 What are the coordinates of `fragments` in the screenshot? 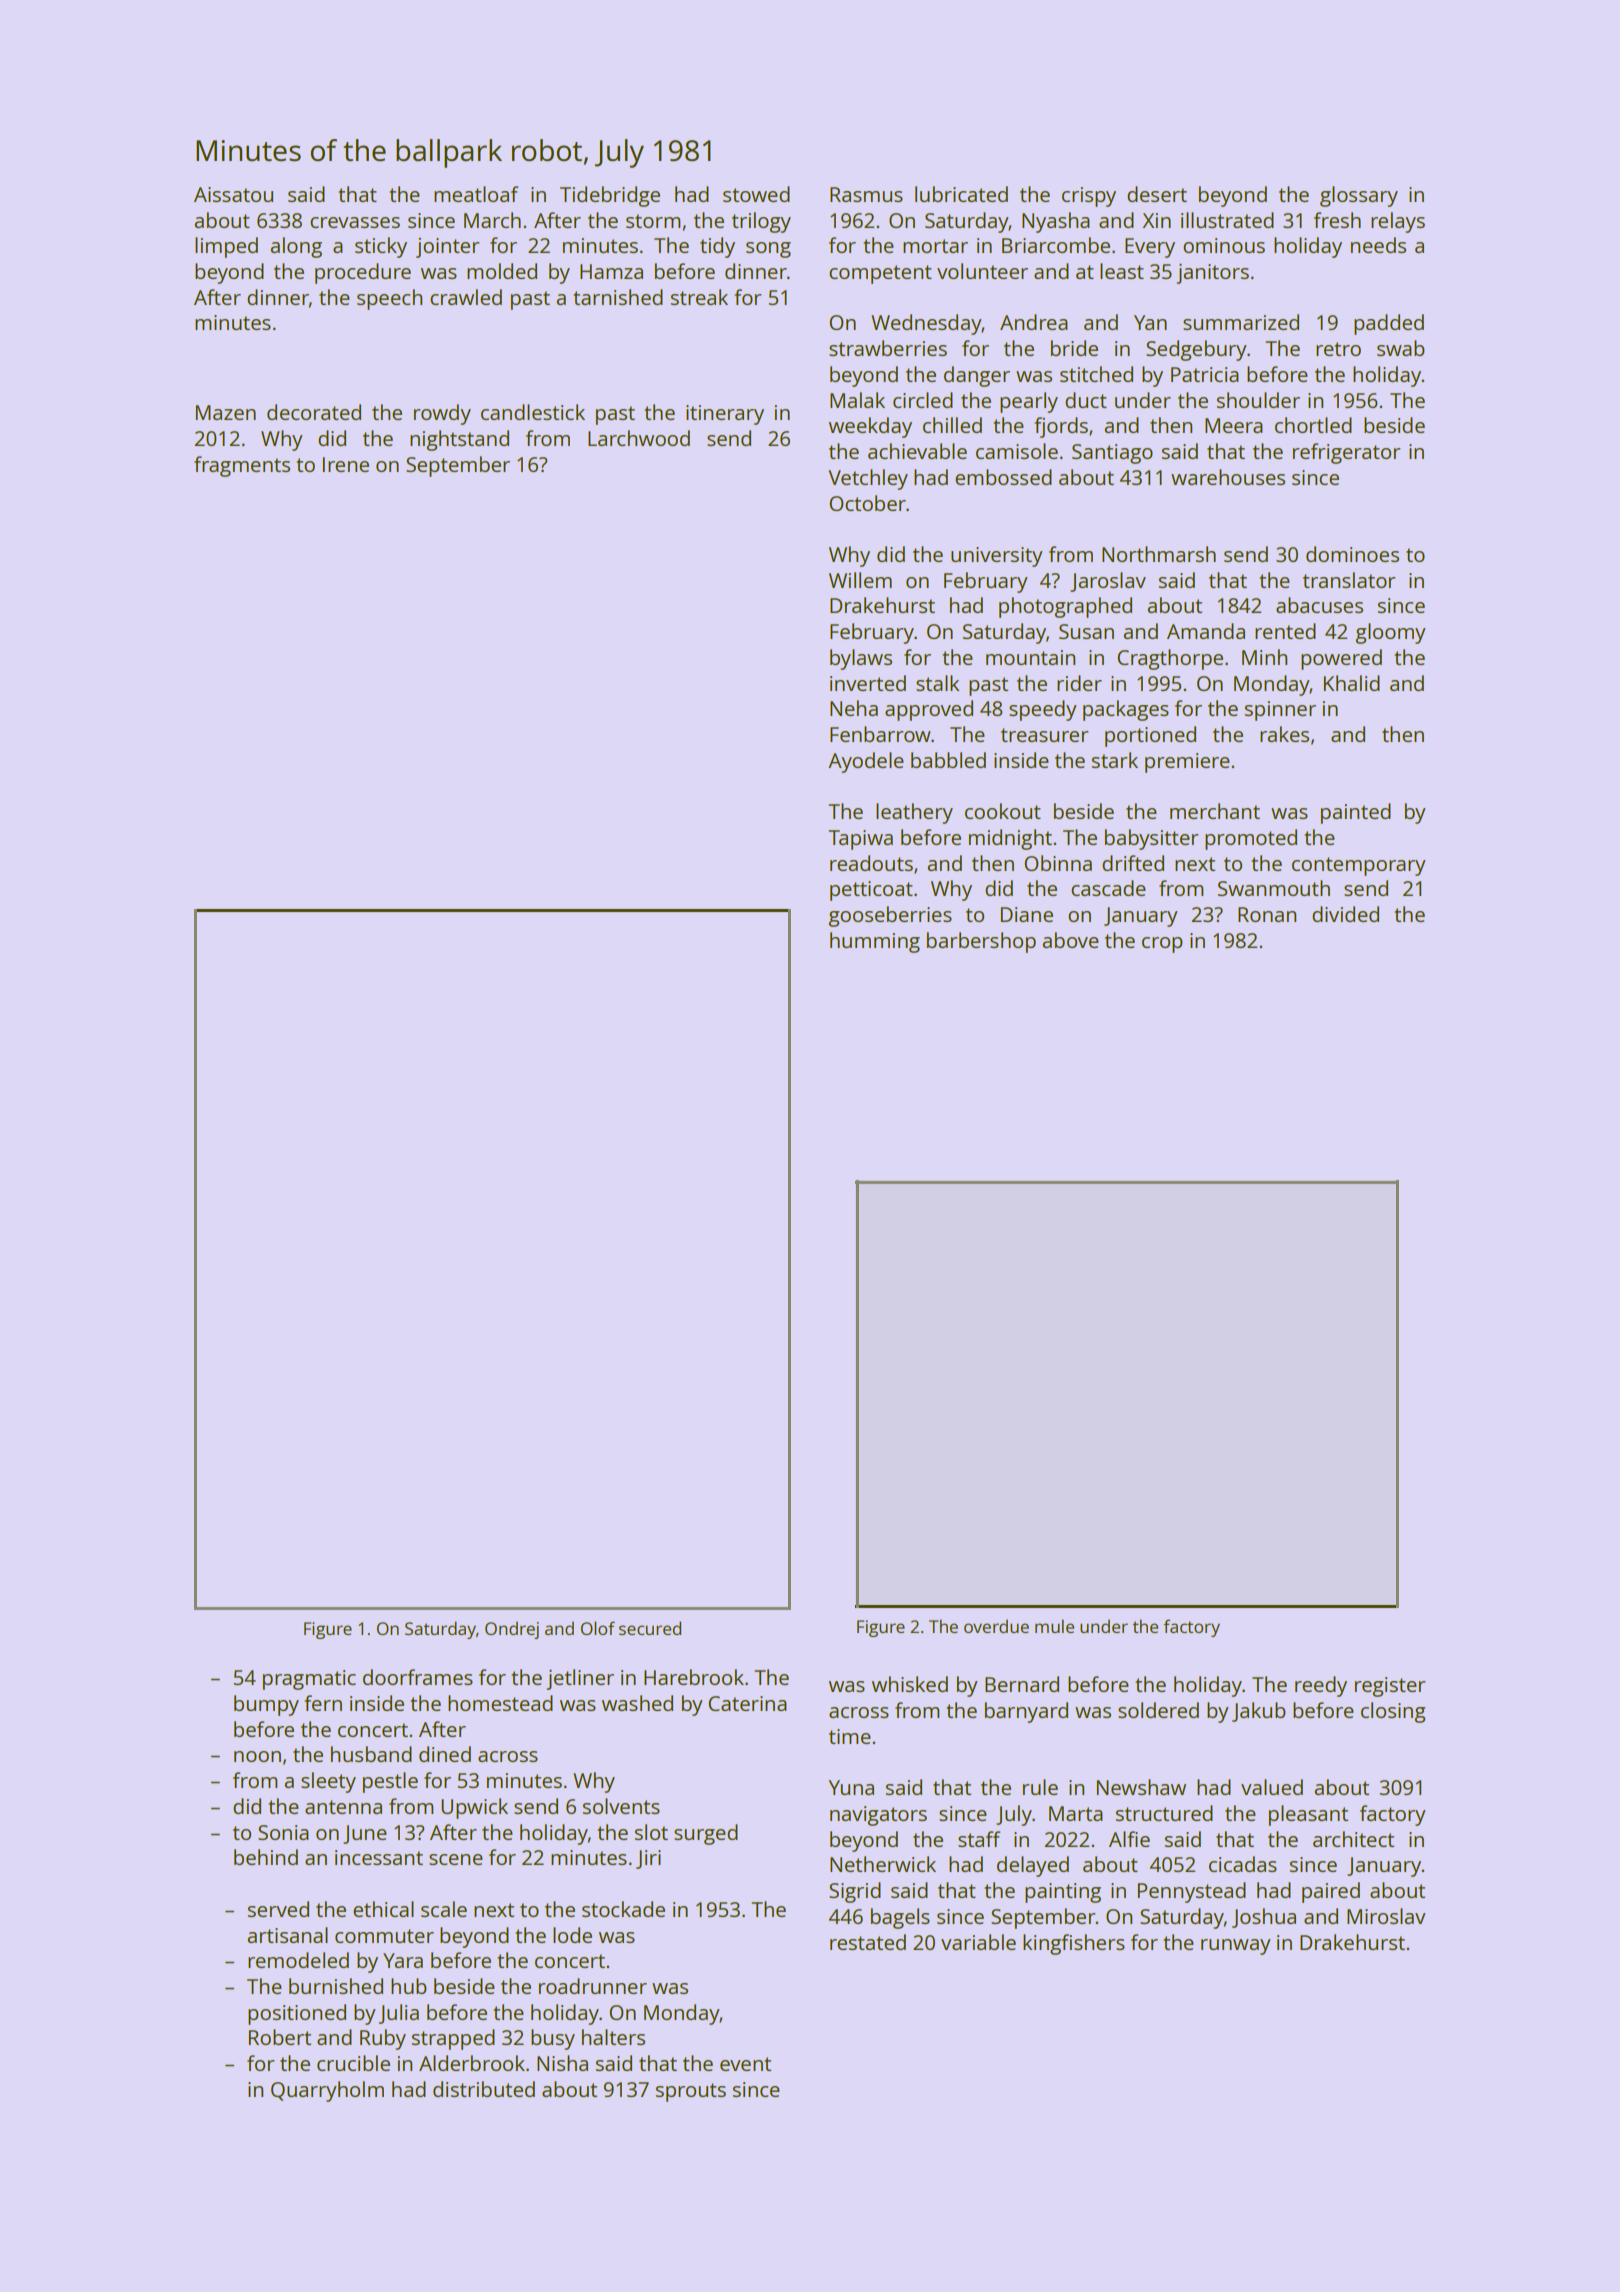 It's located at (242, 466).
